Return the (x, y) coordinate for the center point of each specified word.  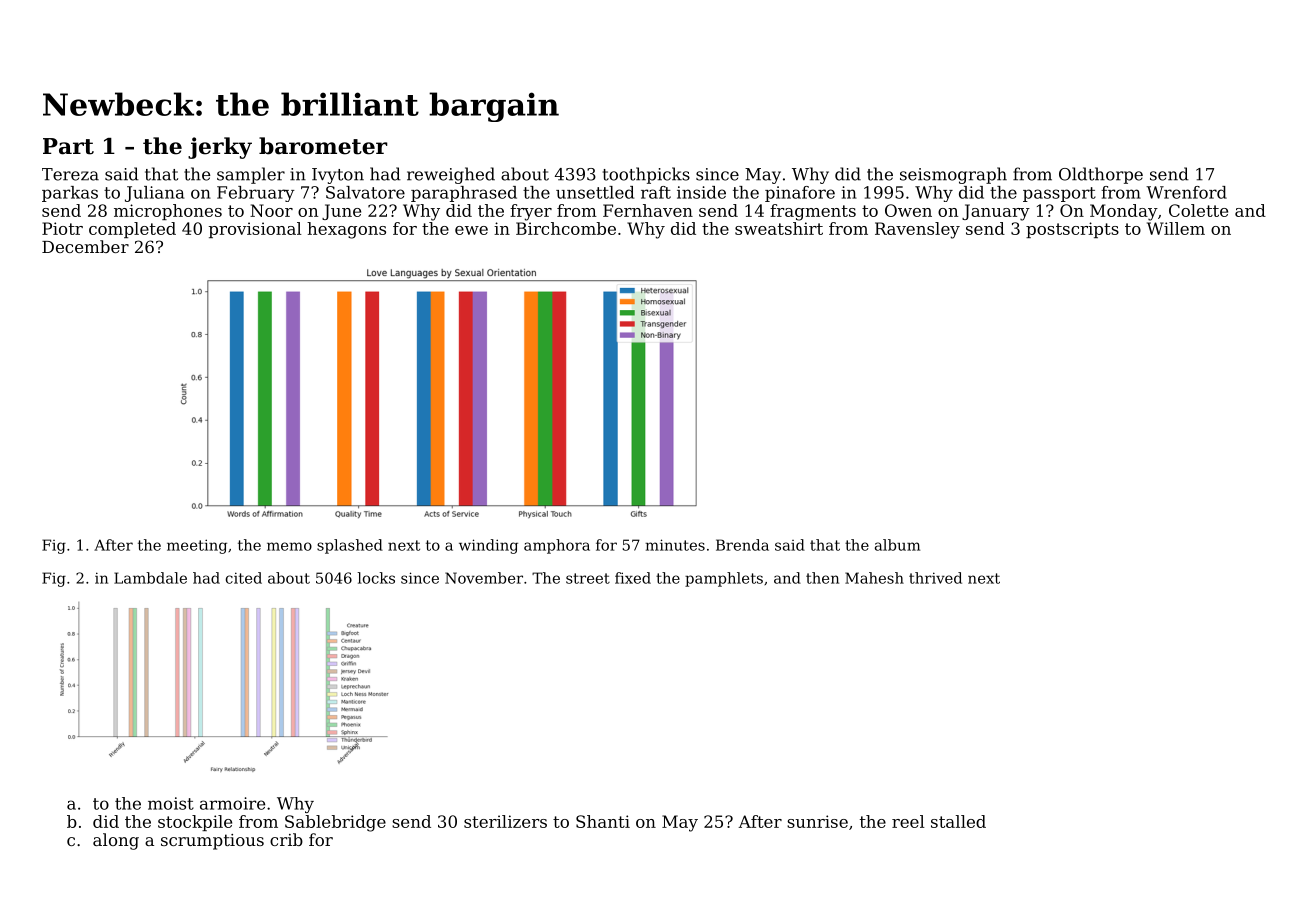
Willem (1176, 228)
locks (376, 578)
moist (171, 803)
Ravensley (917, 230)
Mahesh (874, 578)
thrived (935, 578)
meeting (197, 546)
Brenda (742, 545)
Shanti (603, 821)
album (897, 545)
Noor (271, 210)
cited (244, 578)
